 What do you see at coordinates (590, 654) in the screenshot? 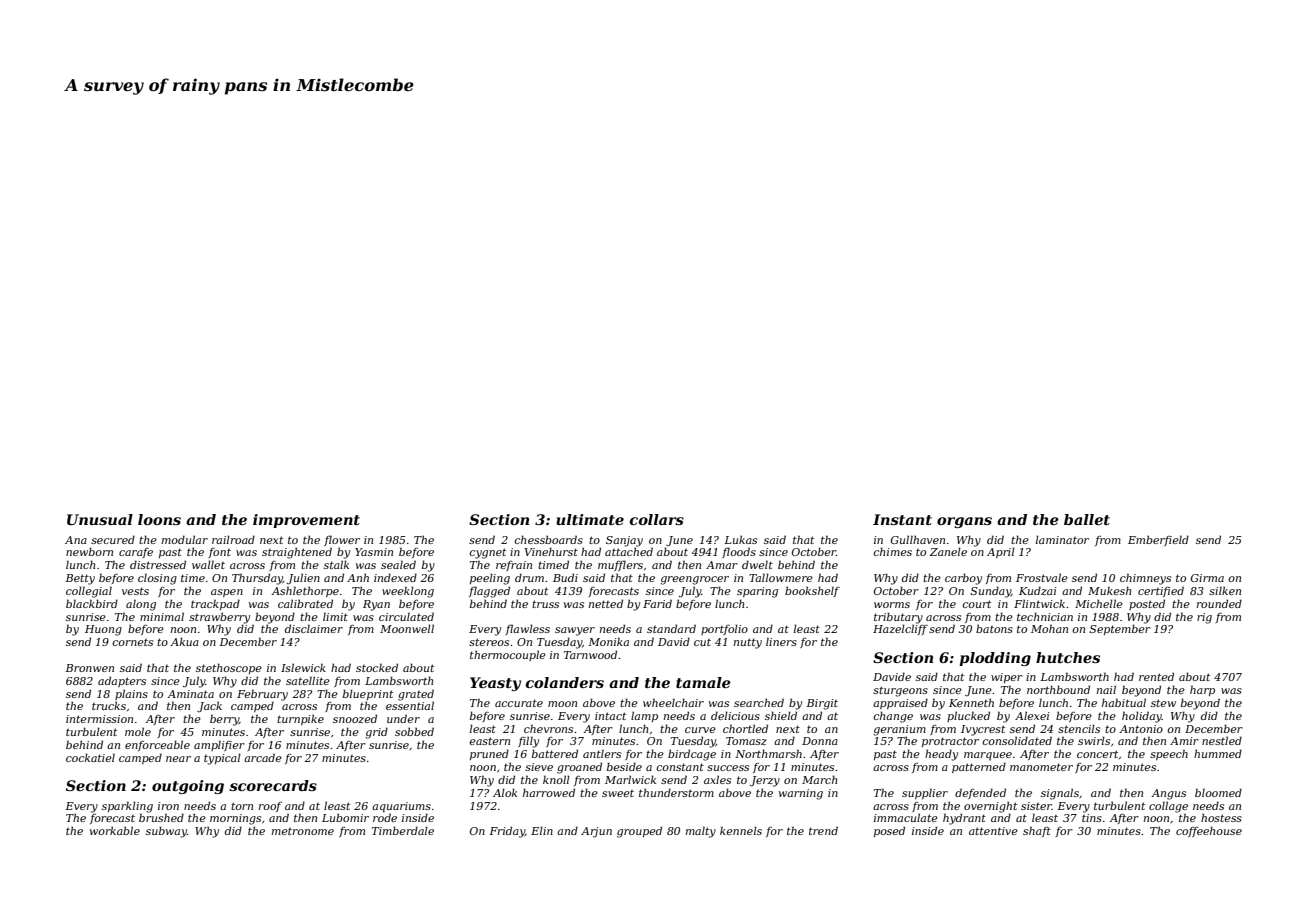
I see `Tarnwood` at bounding box center [590, 654].
